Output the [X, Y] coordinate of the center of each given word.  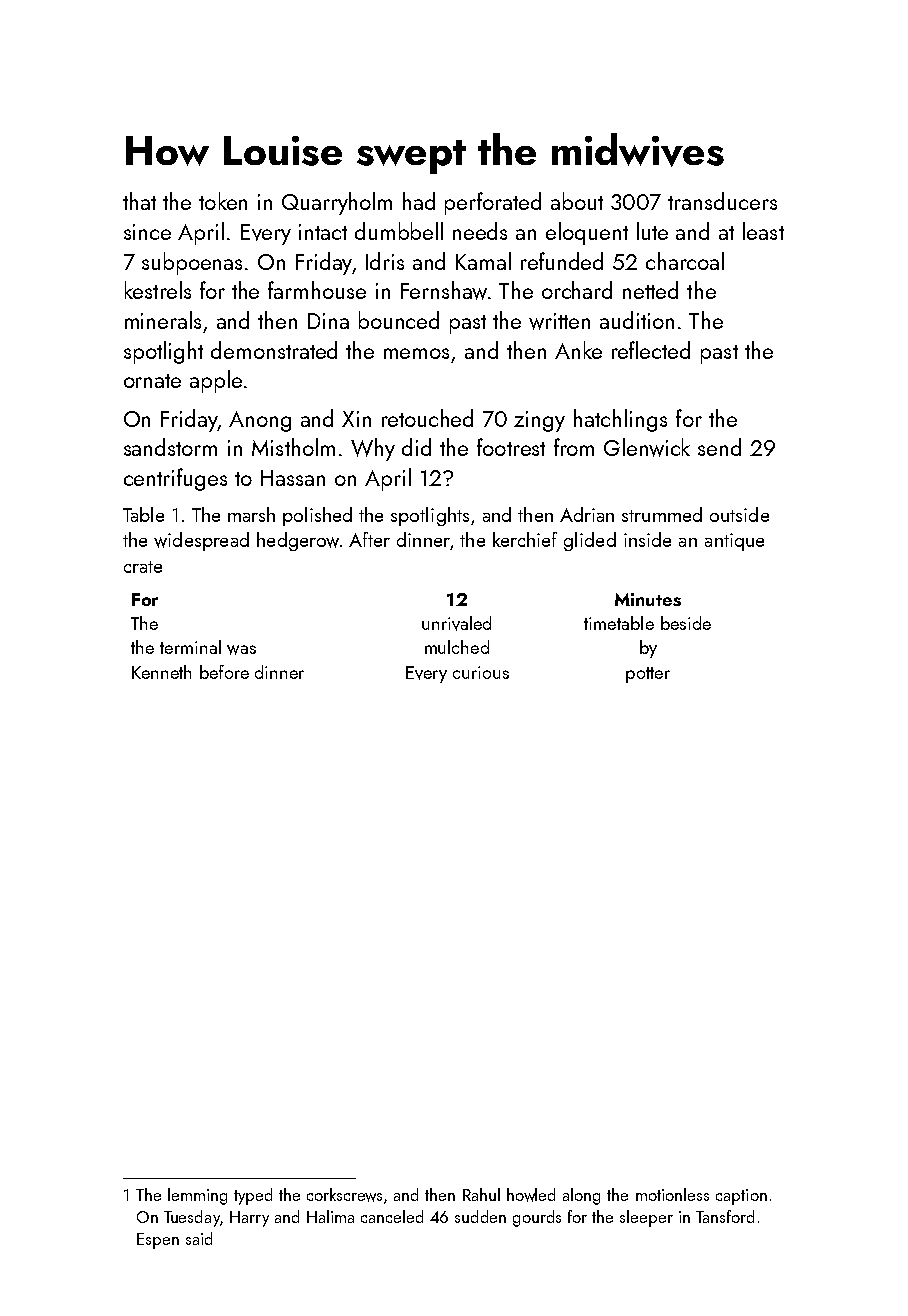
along [581, 1196]
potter [648, 675]
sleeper [646, 1218]
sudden [480, 1216]
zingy [539, 421]
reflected [651, 350]
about [577, 201]
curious [481, 672]
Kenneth [161, 672]
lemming [197, 1196]
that [139, 201]
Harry [249, 1219]
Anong [260, 421]
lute [652, 231]
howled [531, 1195]
